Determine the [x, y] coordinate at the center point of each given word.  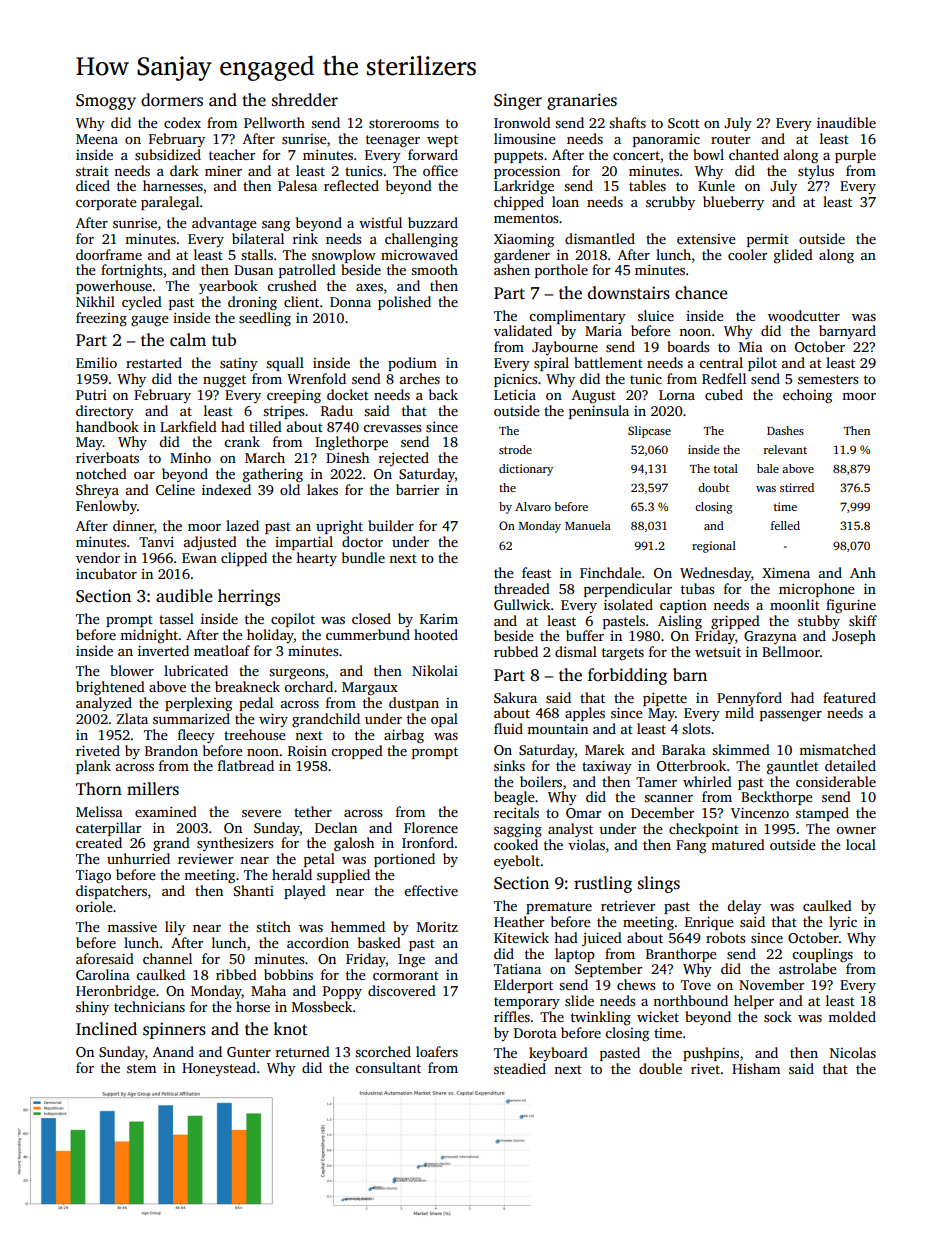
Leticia [515, 394]
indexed [226, 489]
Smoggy [106, 102]
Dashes [785, 430]
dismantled [600, 238]
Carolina [103, 974]
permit [768, 240]
